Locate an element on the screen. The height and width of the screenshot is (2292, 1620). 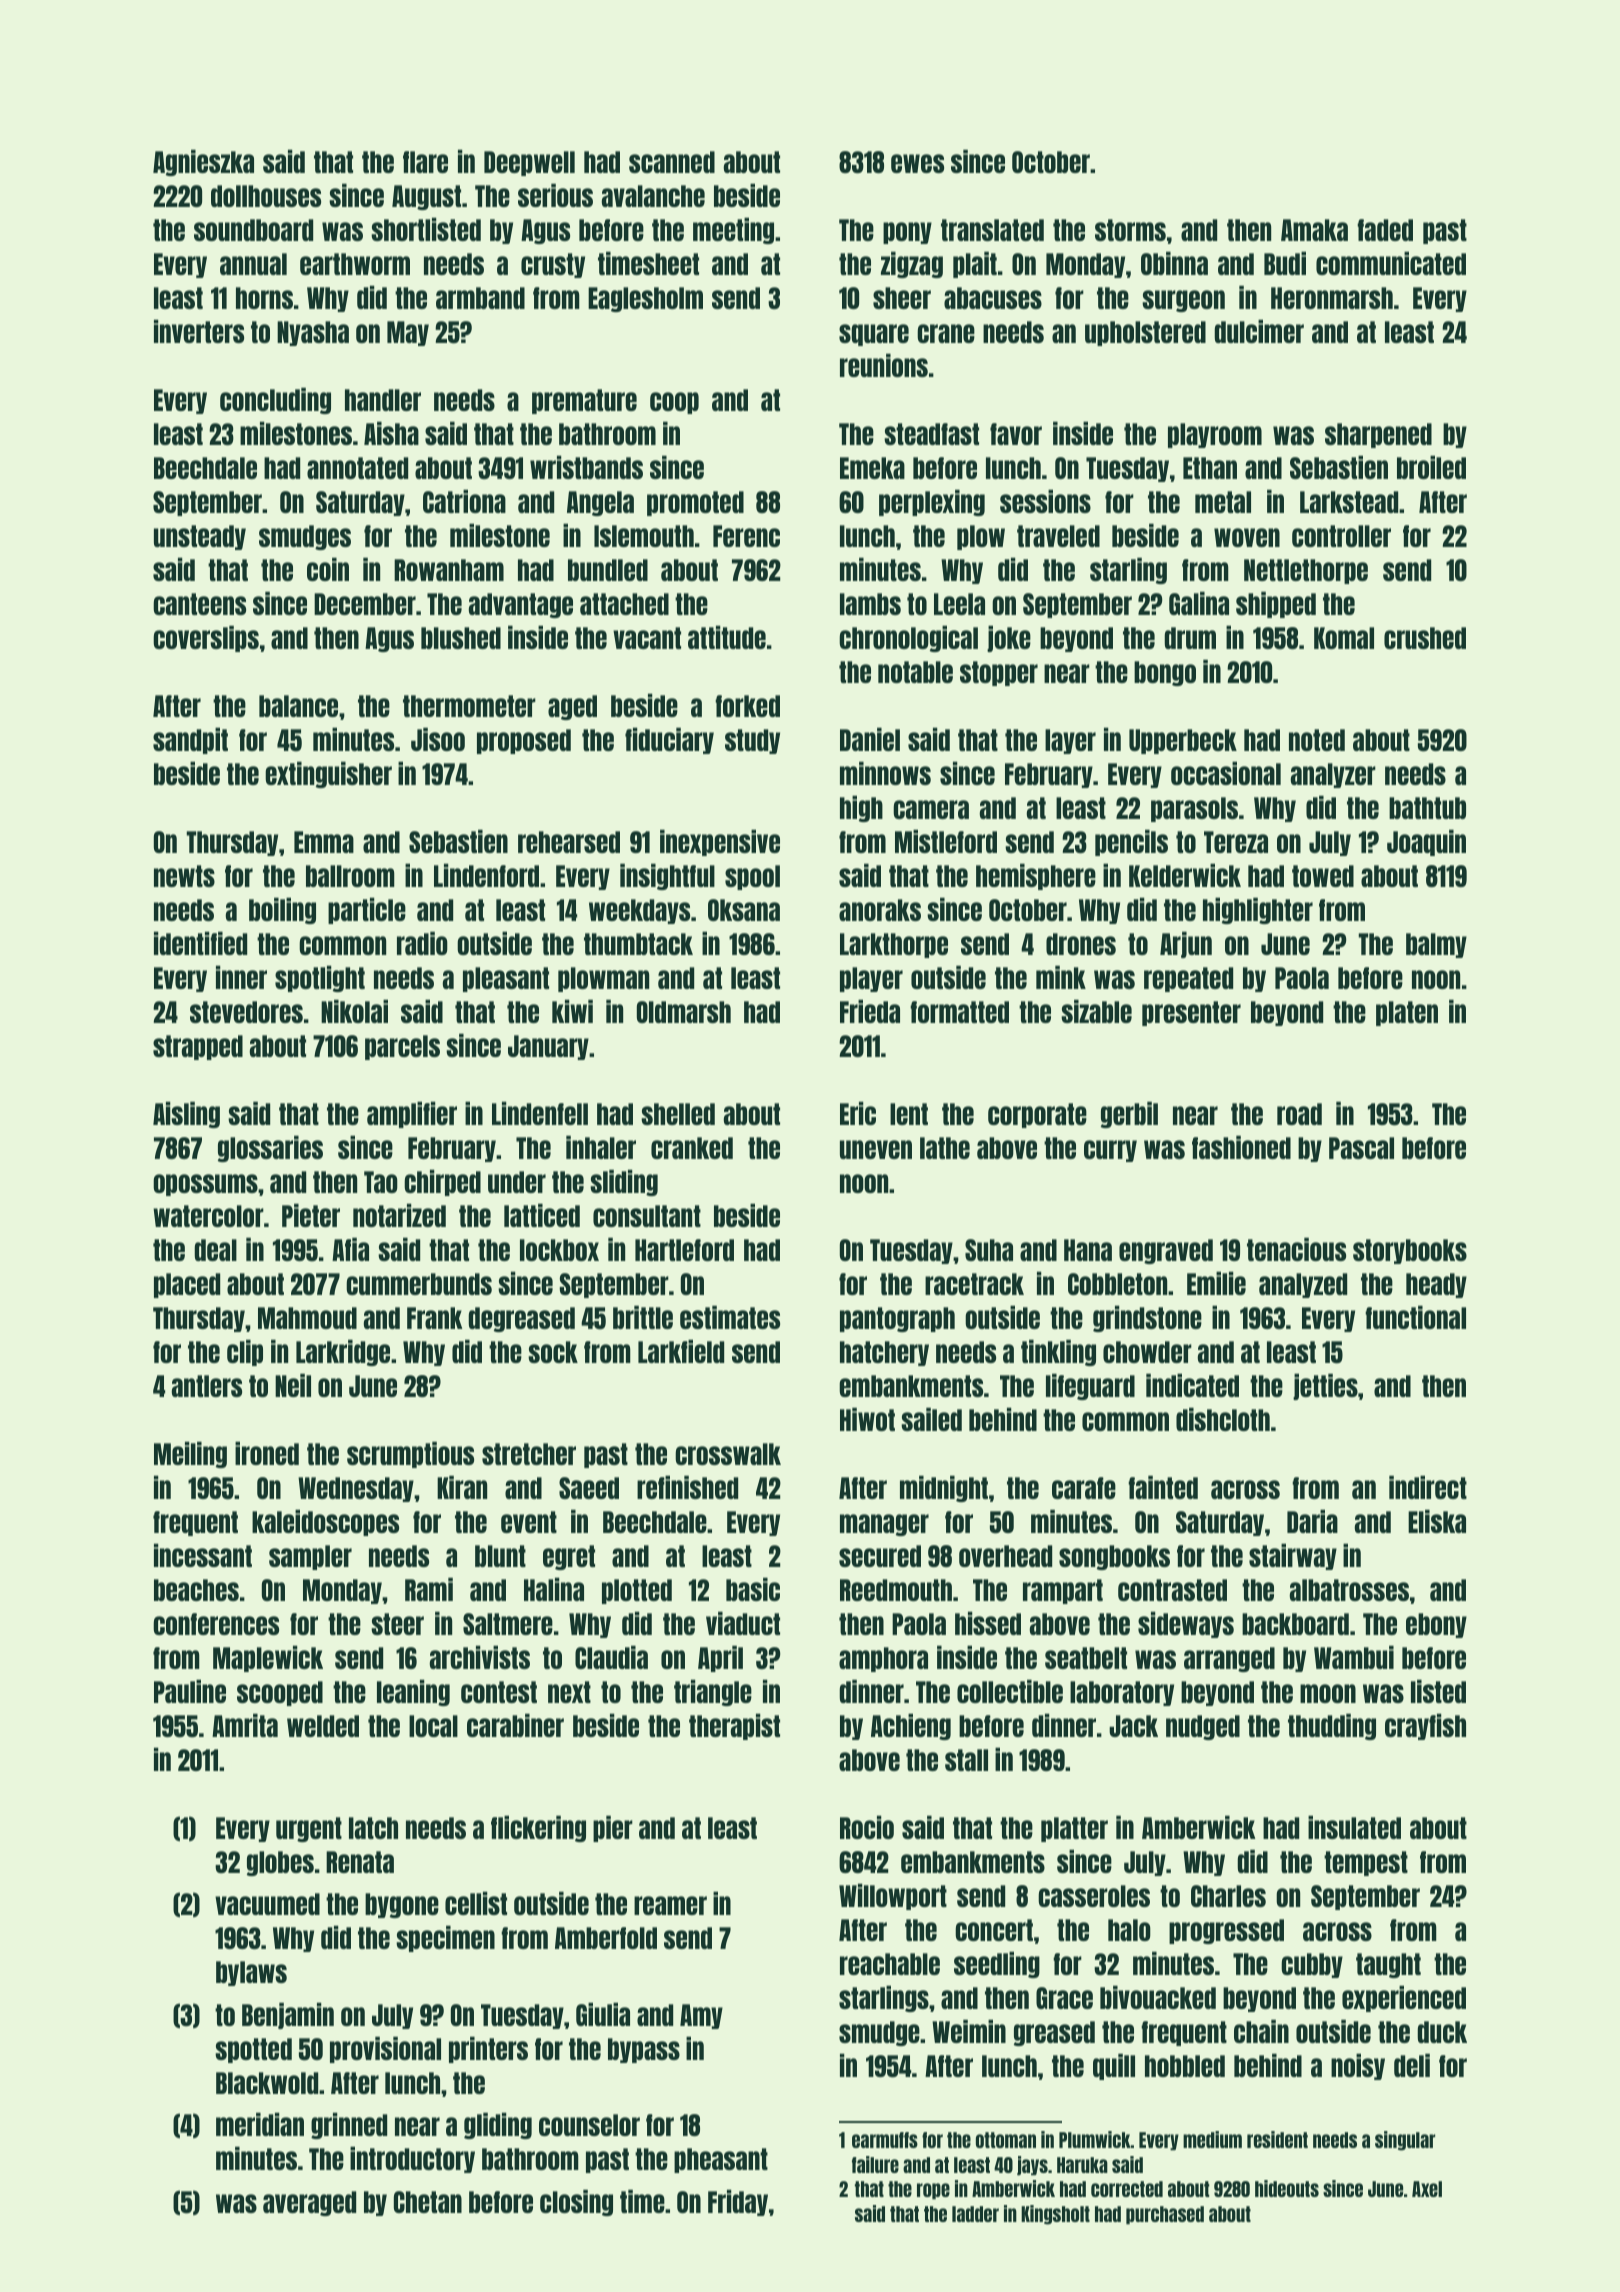
noted is located at coordinates (1317, 740).
